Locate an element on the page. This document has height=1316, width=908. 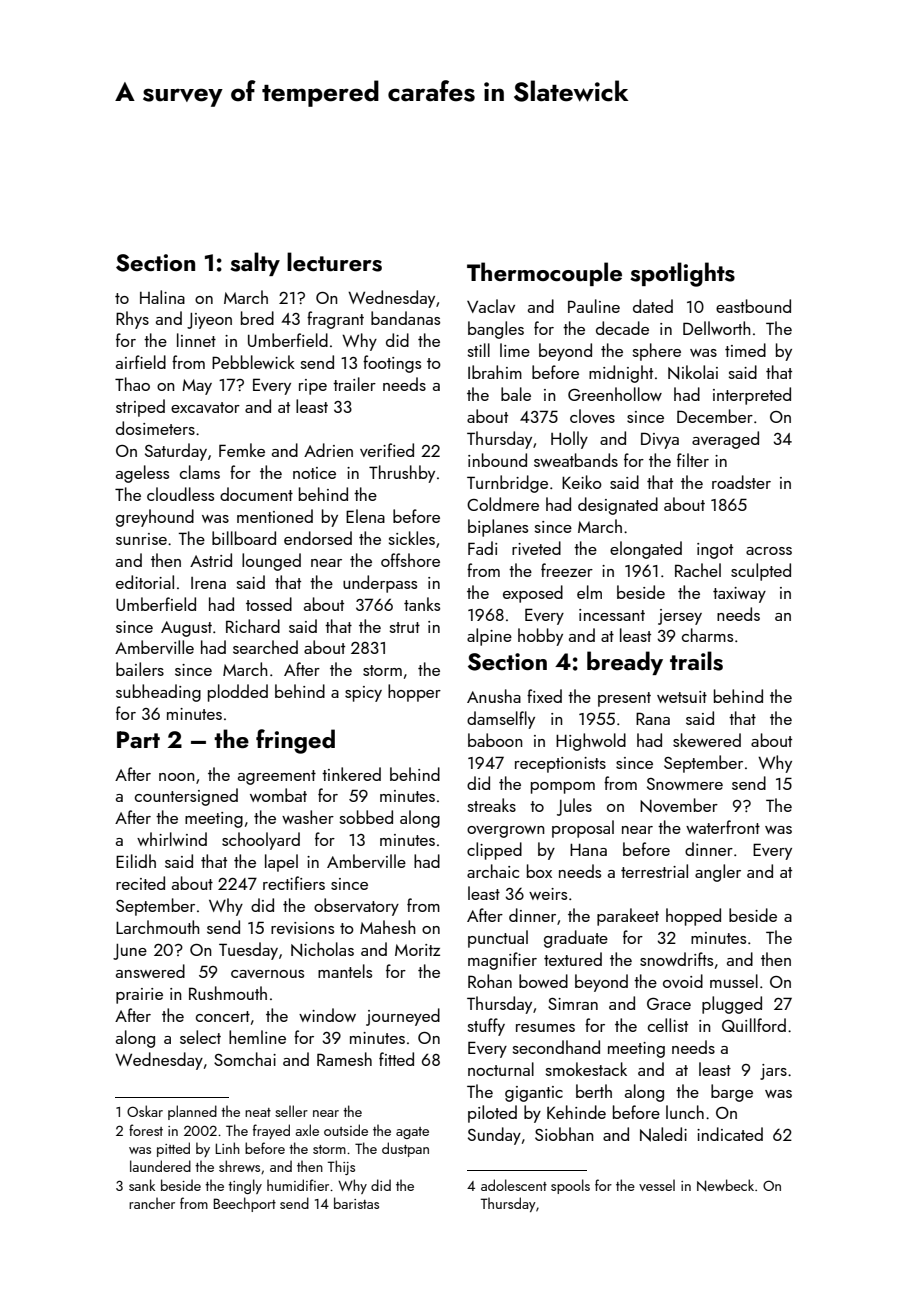
revisions is located at coordinates (302, 928).
